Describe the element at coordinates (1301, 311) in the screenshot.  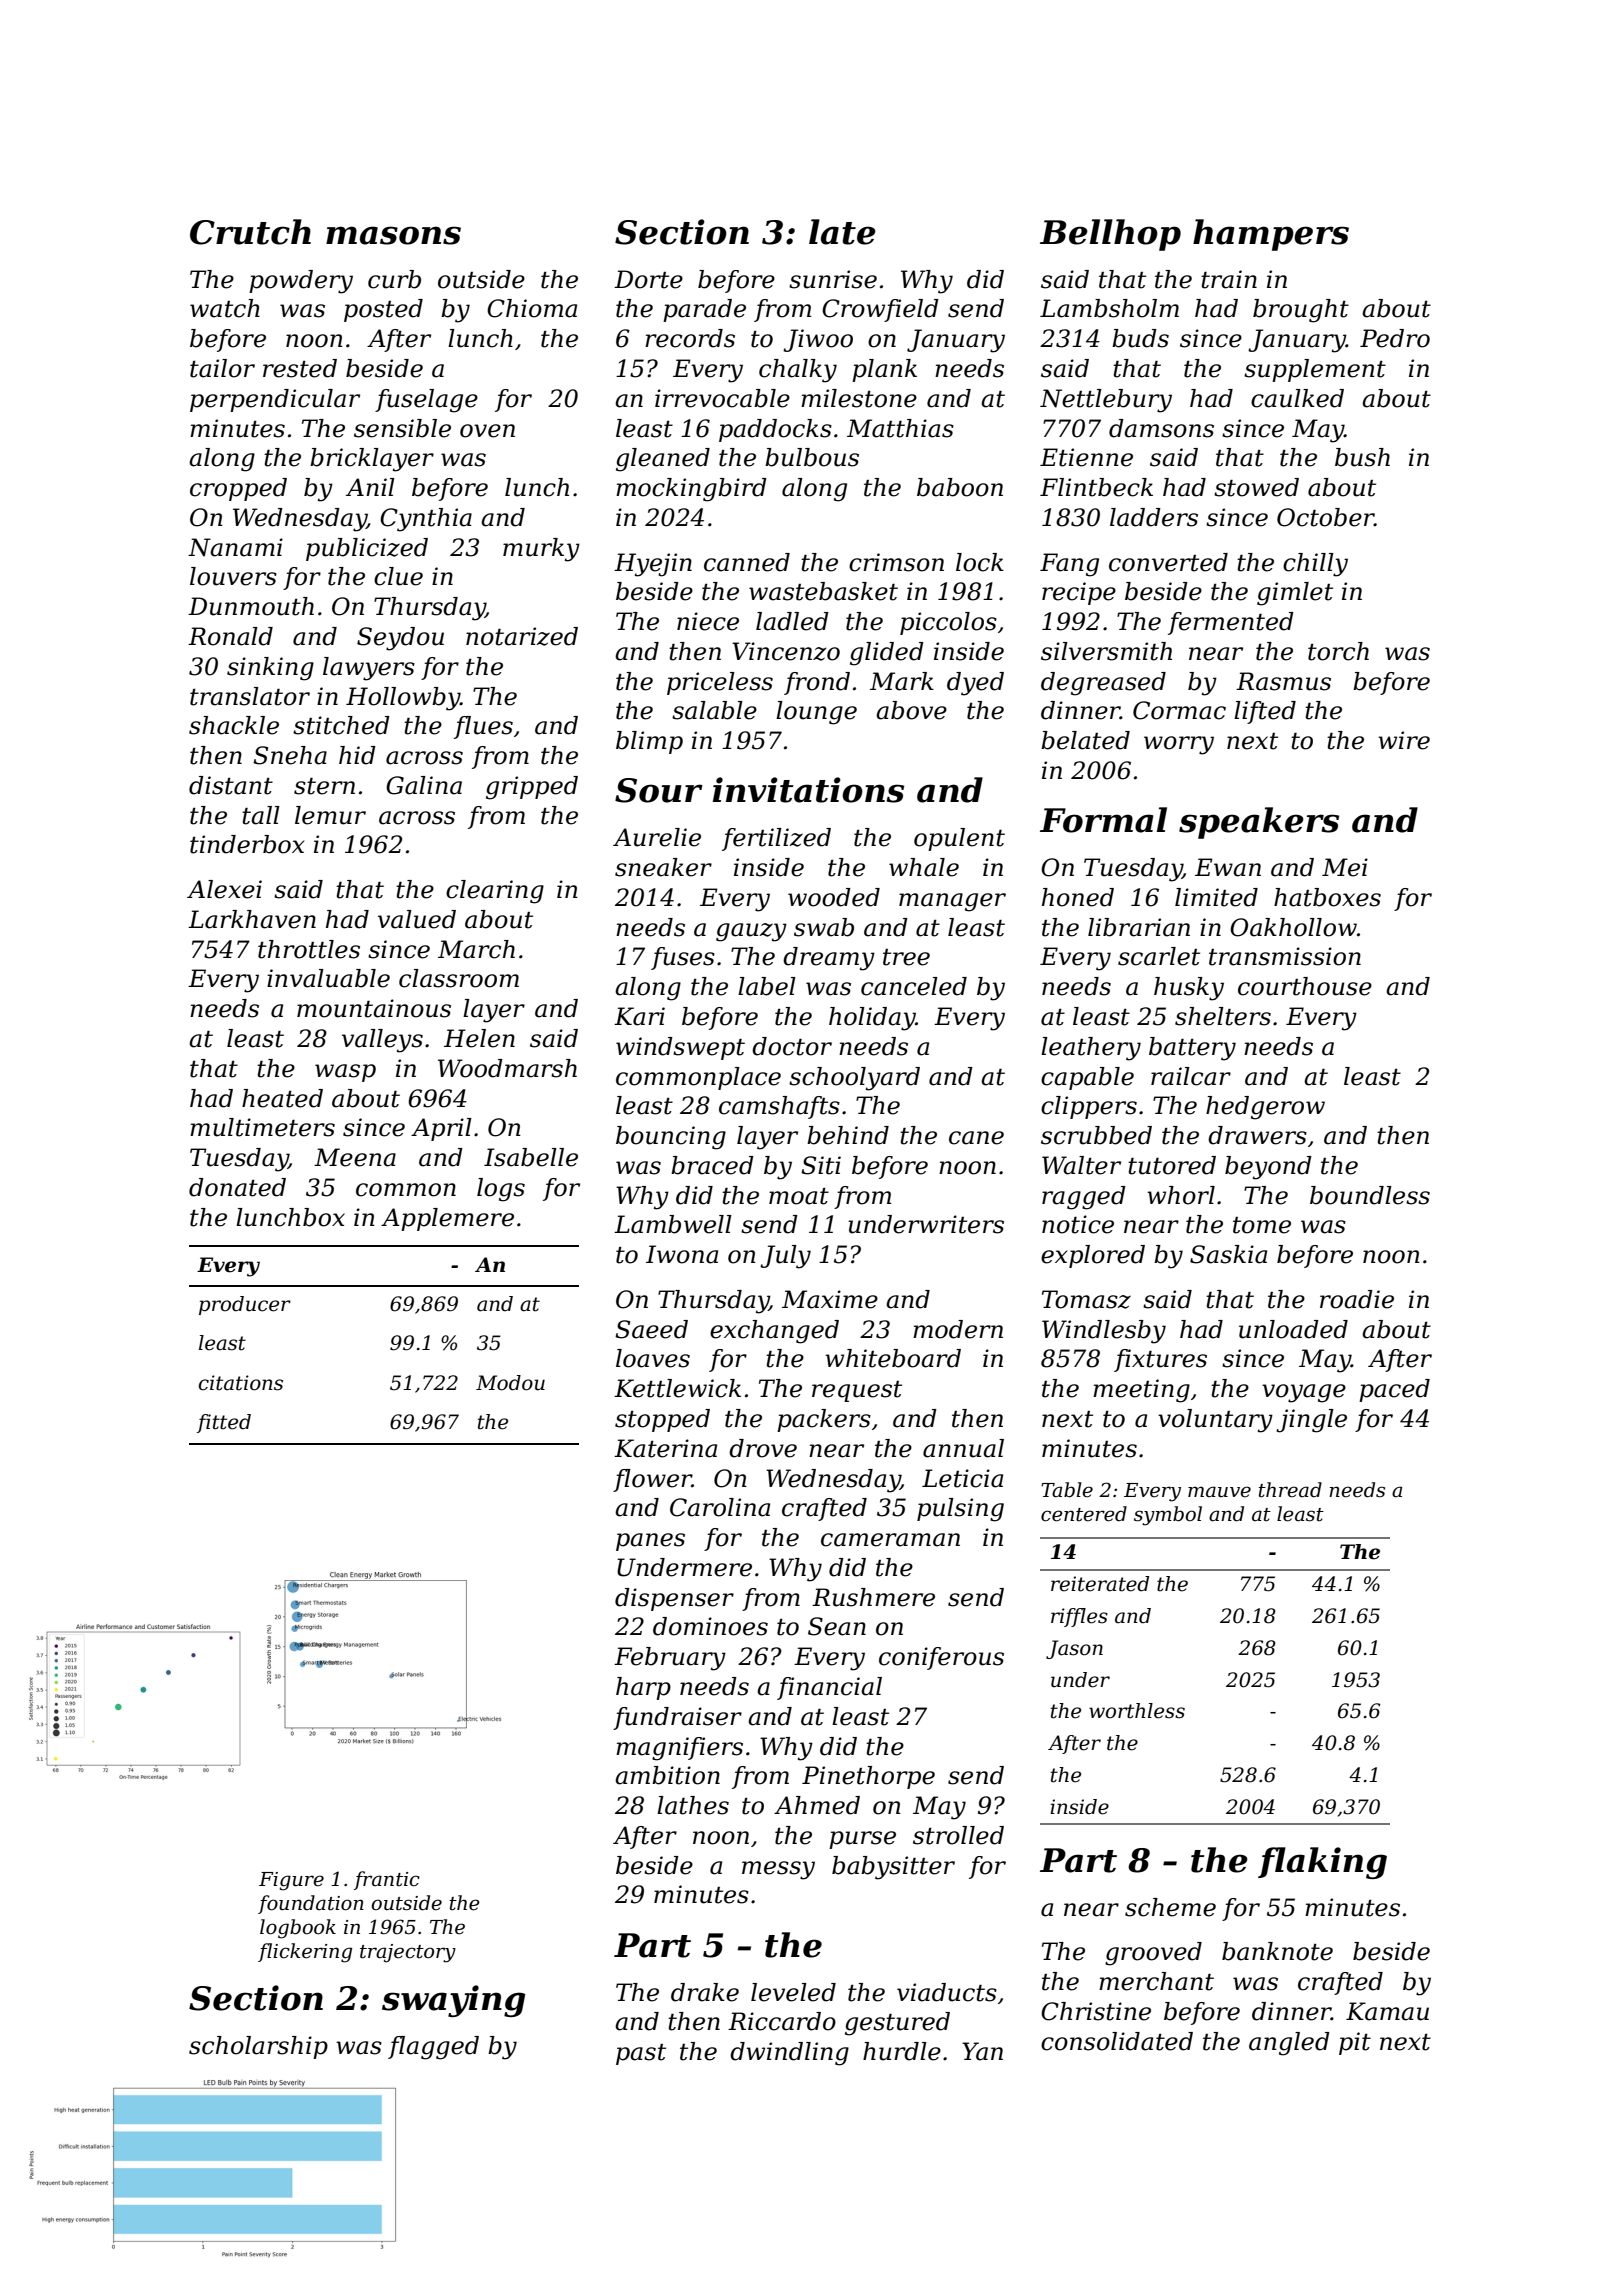
I see `brought` at that location.
